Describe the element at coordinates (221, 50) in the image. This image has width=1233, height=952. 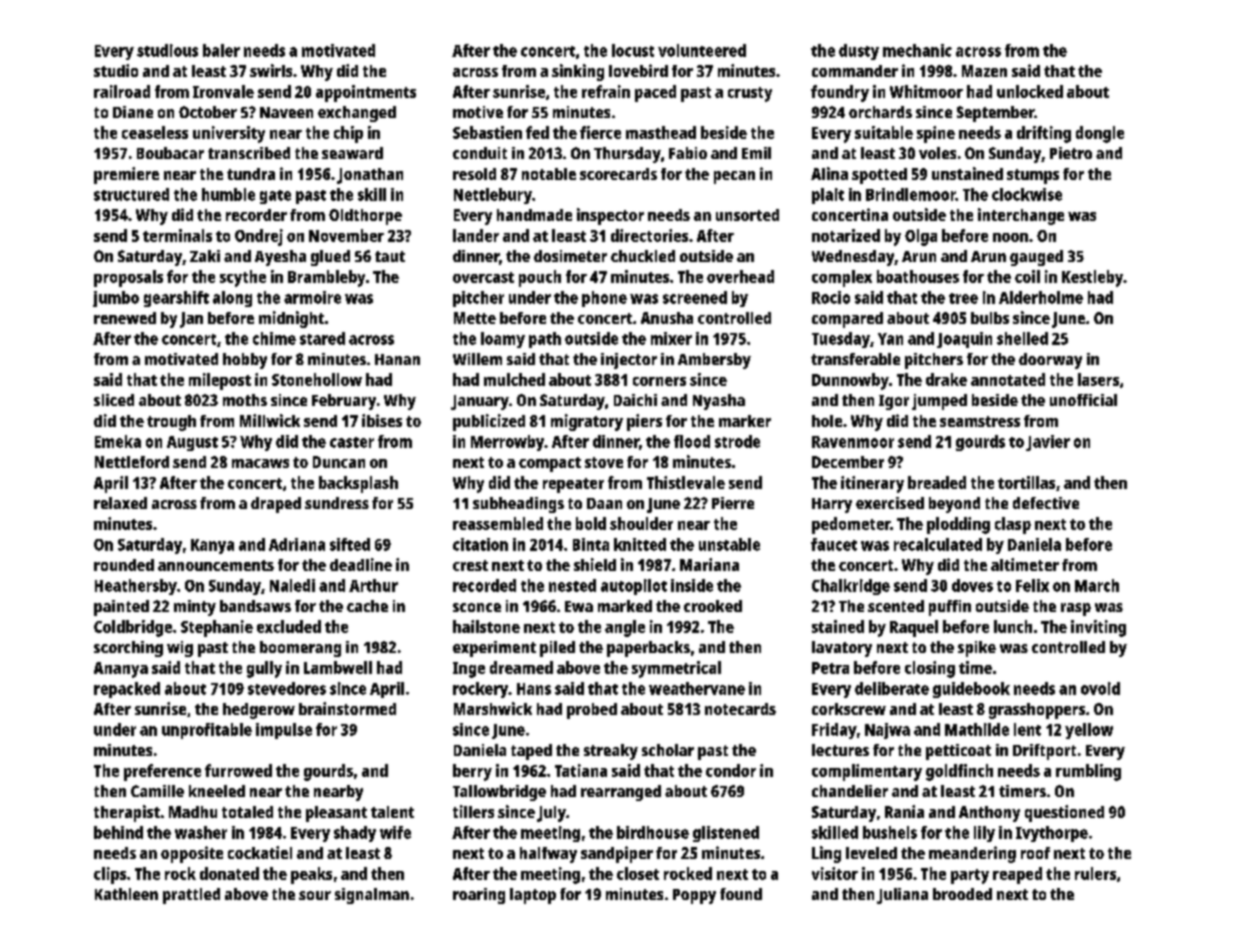
I see `baler` at that location.
